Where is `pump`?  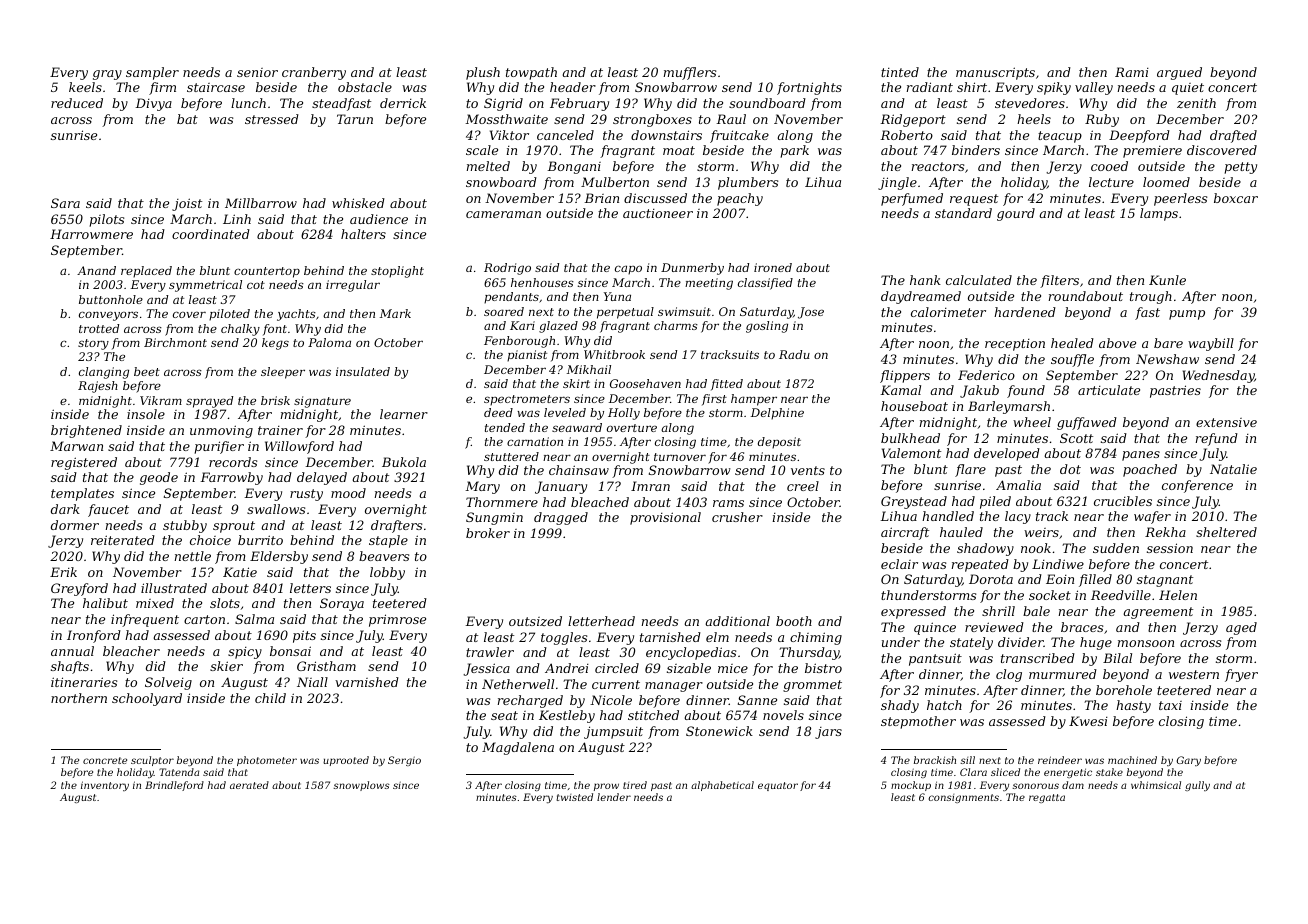
pump is located at coordinates (1187, 315).
